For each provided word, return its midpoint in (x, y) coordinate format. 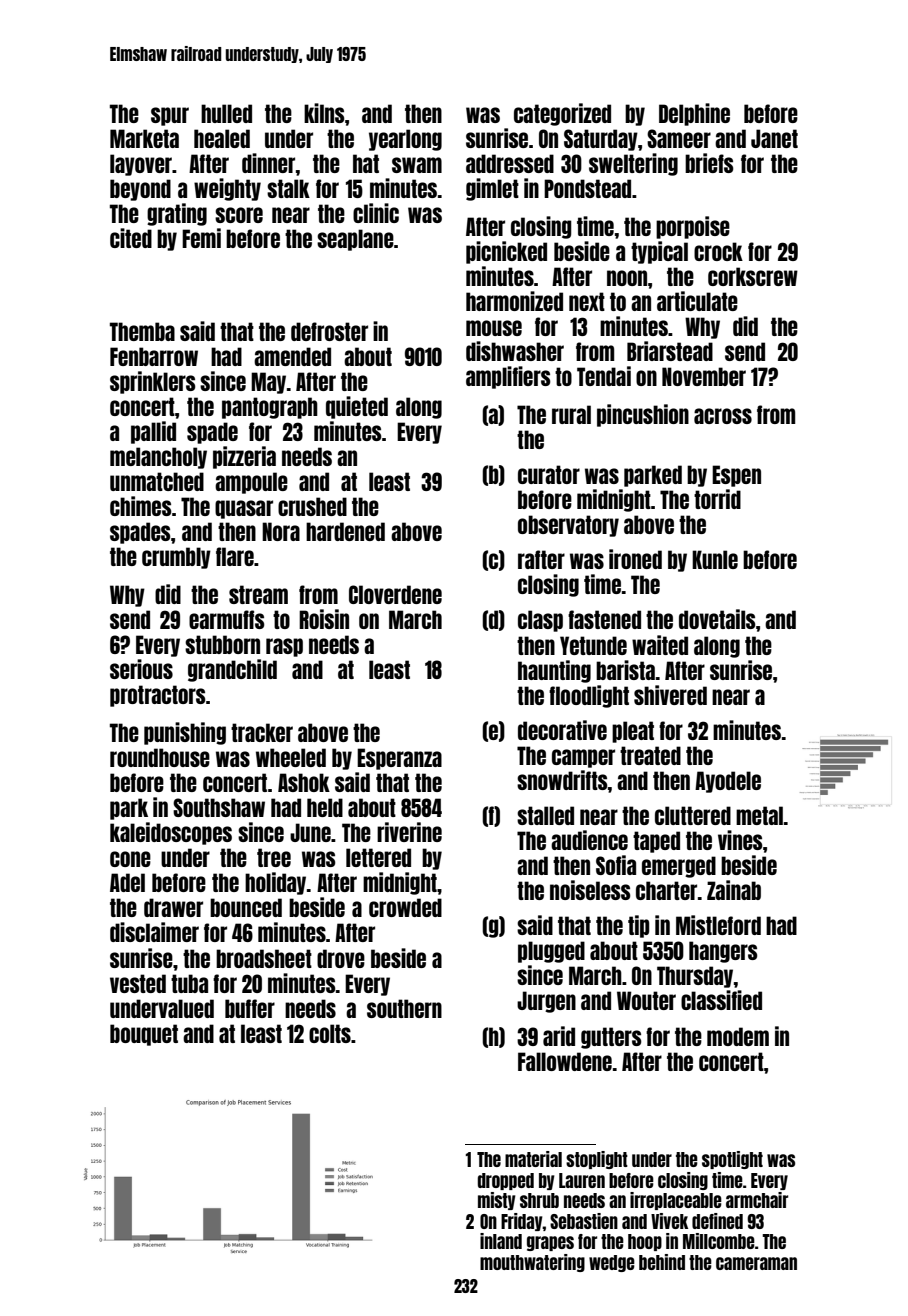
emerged (679, 867)
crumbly (176, 558)
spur (170, 116)
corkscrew (753, 276)
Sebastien (584, 1221)
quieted (357, 407)
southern (404, 1008)
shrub (539, 1200)
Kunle (715, 559)
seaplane (355, 240)
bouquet (144, 1035)
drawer (173, 907)
